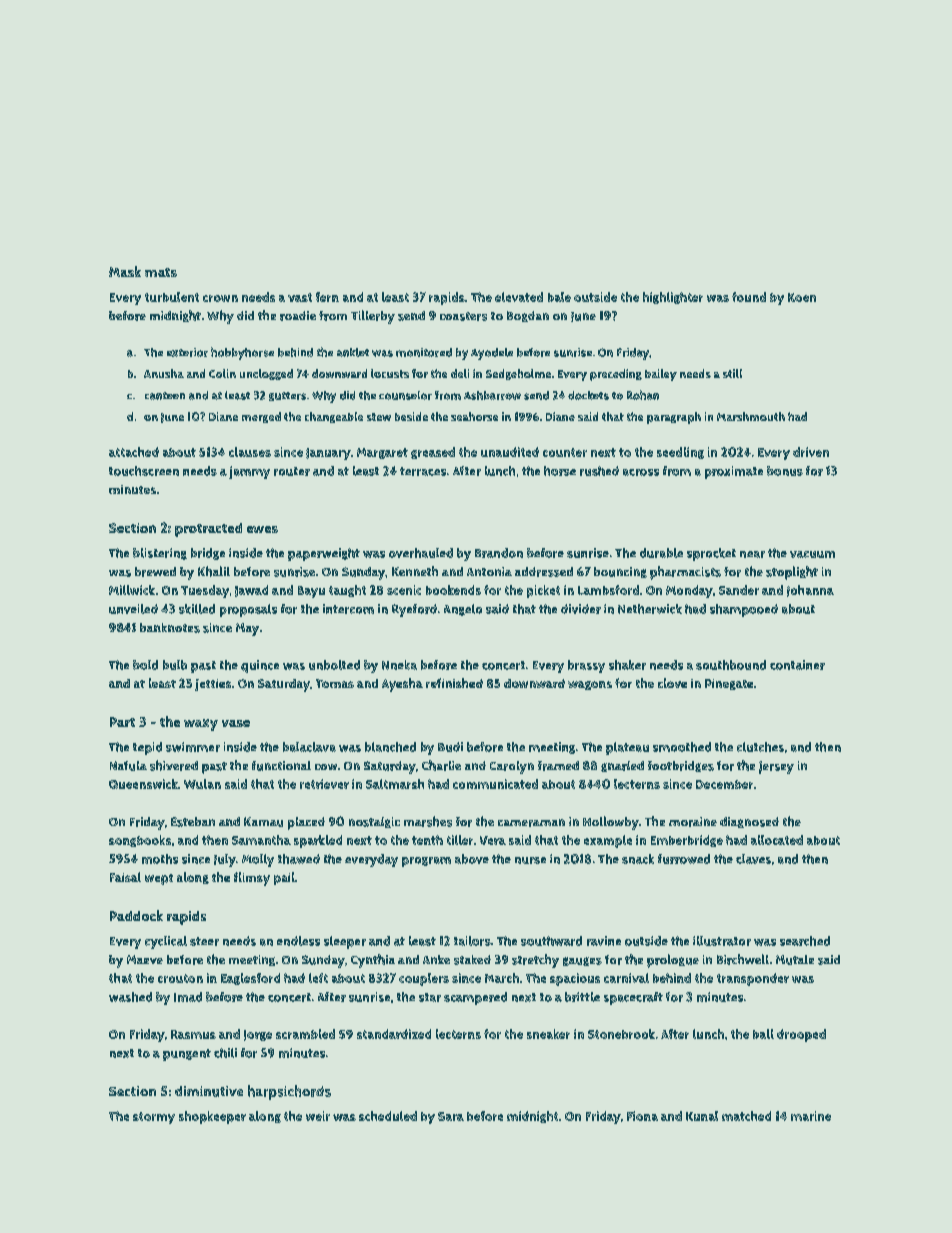 Image resolution: width=952 pixels, height=1233 pixels. Describe the element at coordinates (472, 941) in the screenshot. I see `tailors` at that location.
